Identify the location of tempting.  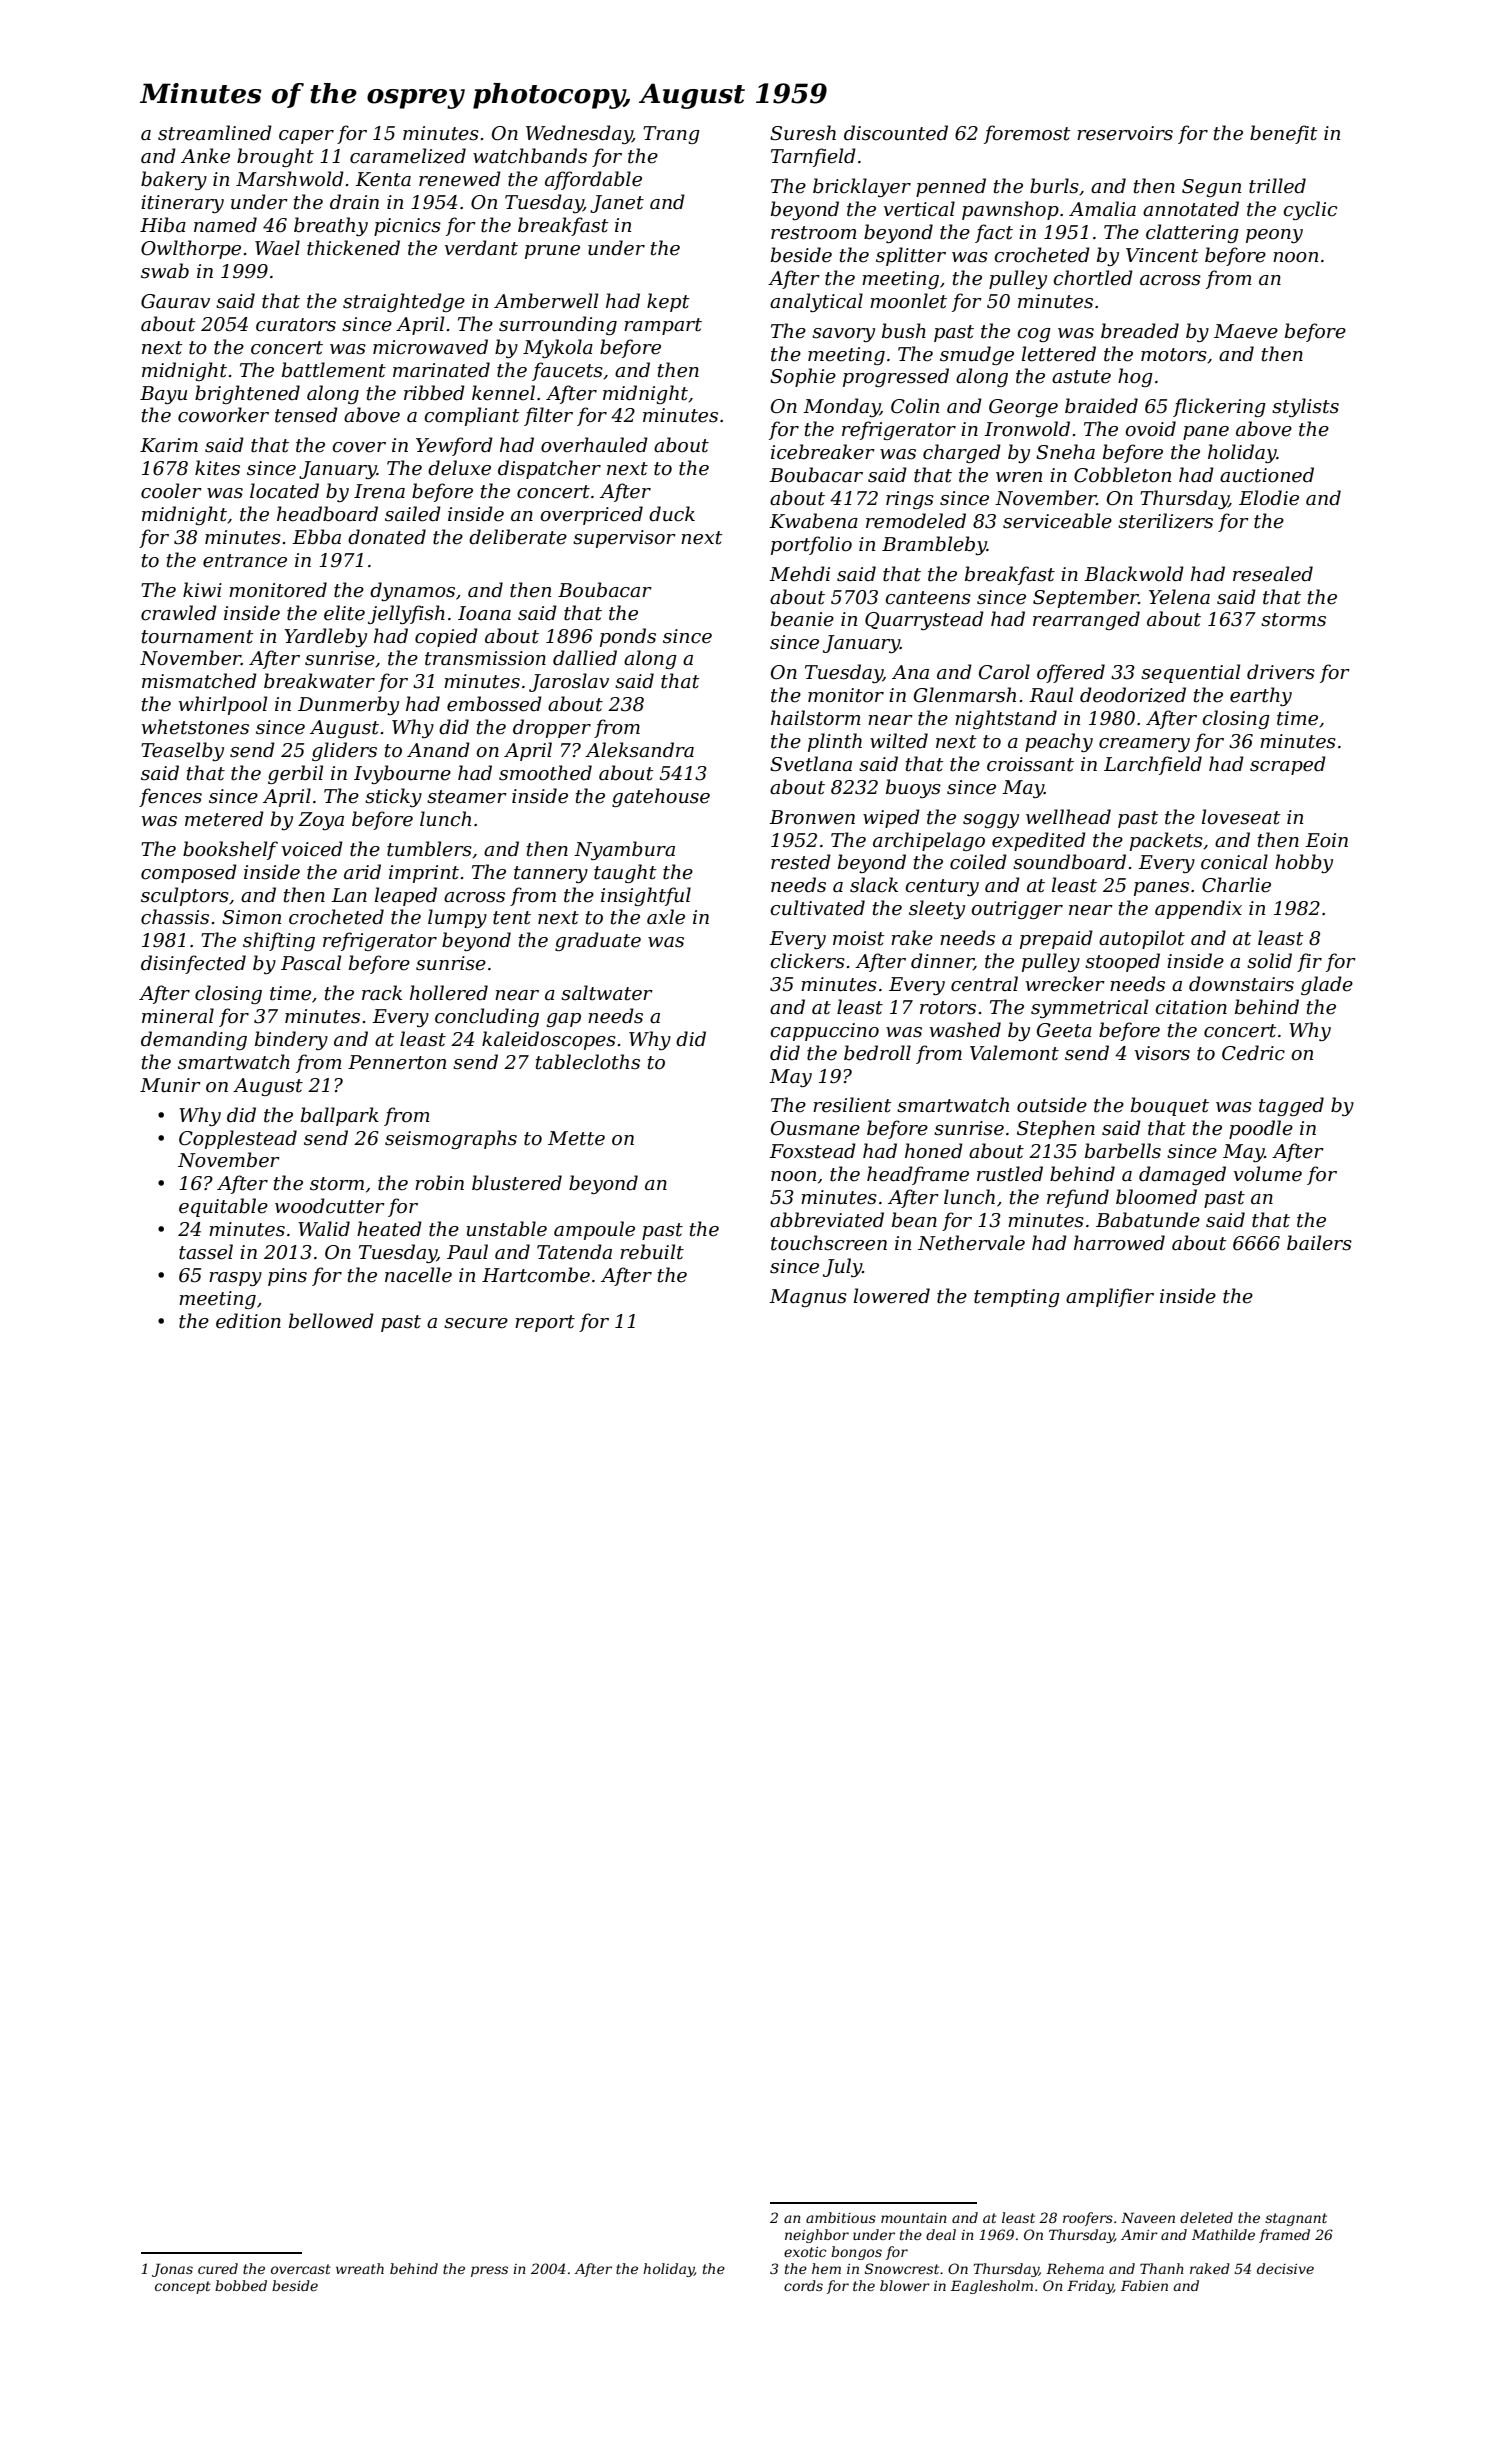
(1017, 1298).
